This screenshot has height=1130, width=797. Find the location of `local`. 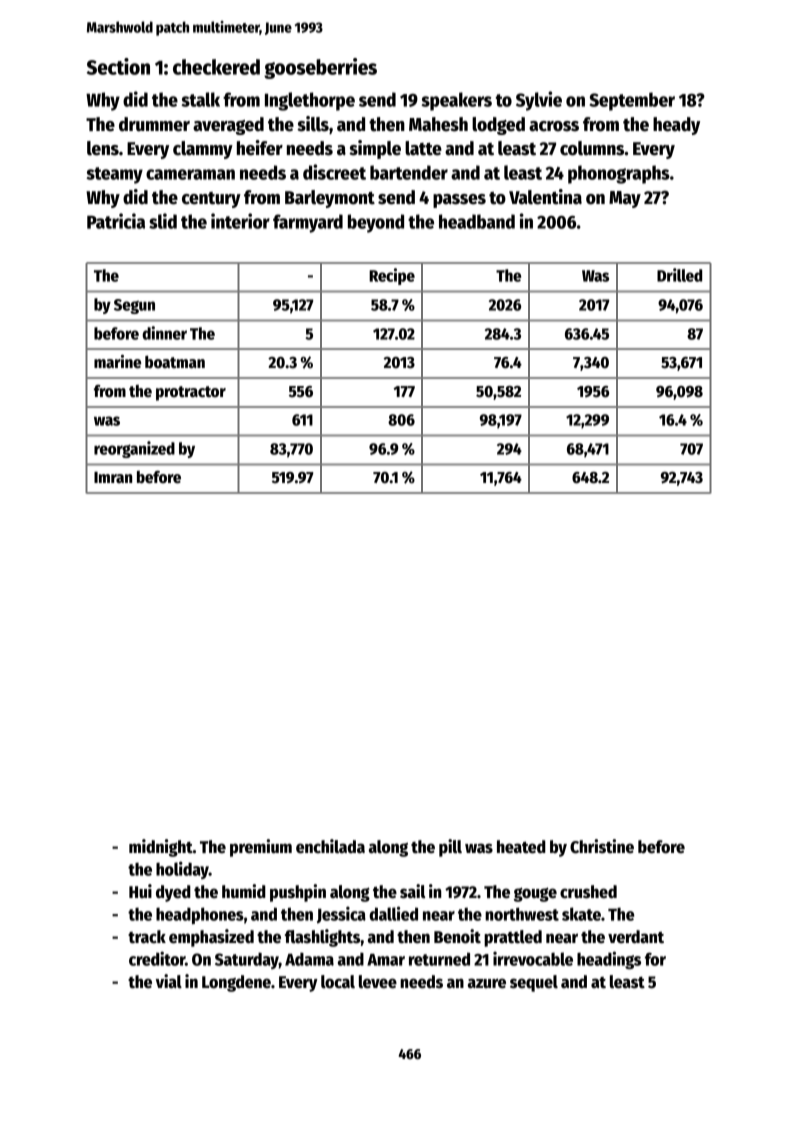

local is located at coordinates (338, 982).
